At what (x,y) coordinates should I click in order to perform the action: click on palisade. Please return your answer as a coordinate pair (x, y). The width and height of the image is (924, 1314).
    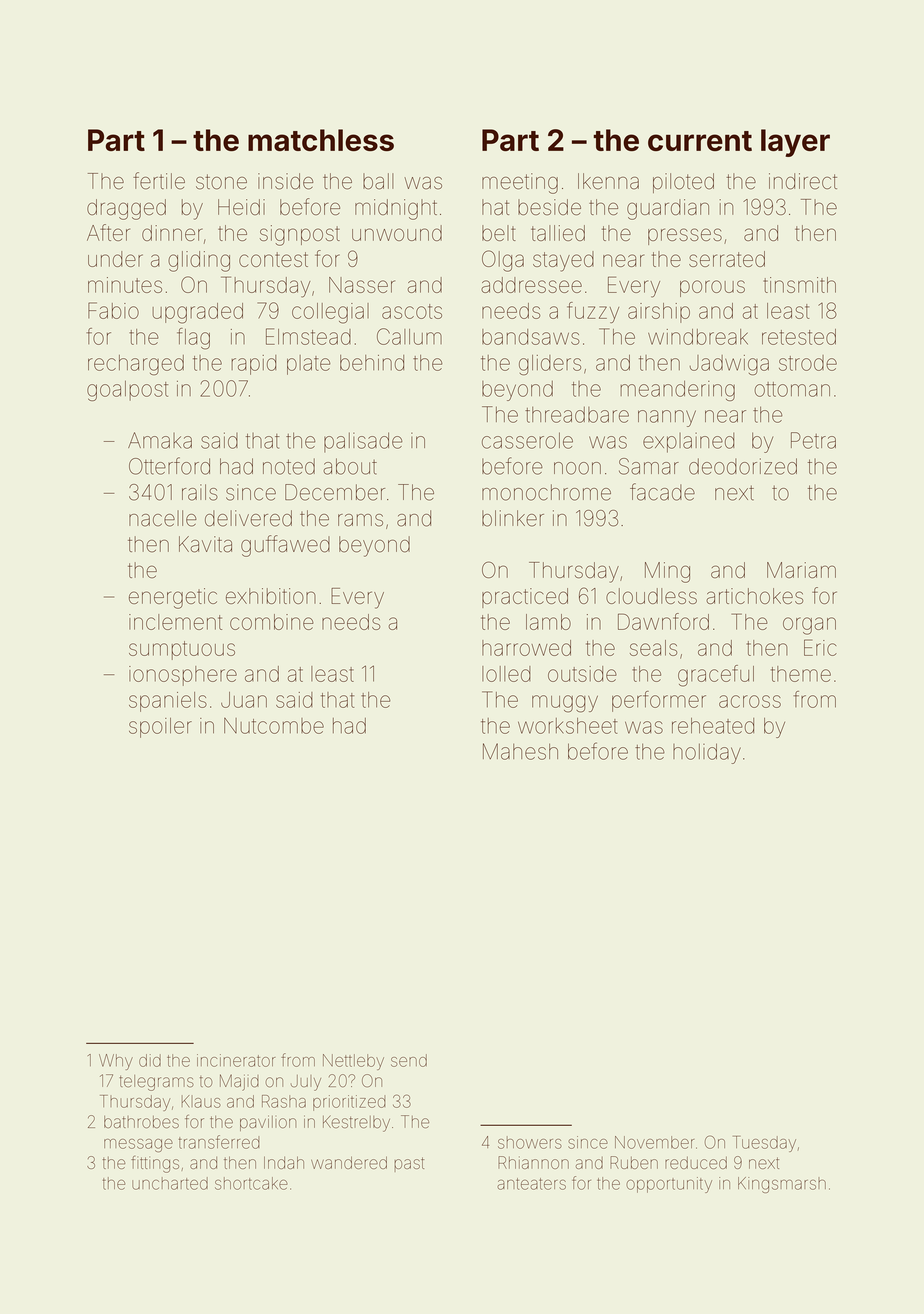
    Looking at the image, I should click on (363, 442).
